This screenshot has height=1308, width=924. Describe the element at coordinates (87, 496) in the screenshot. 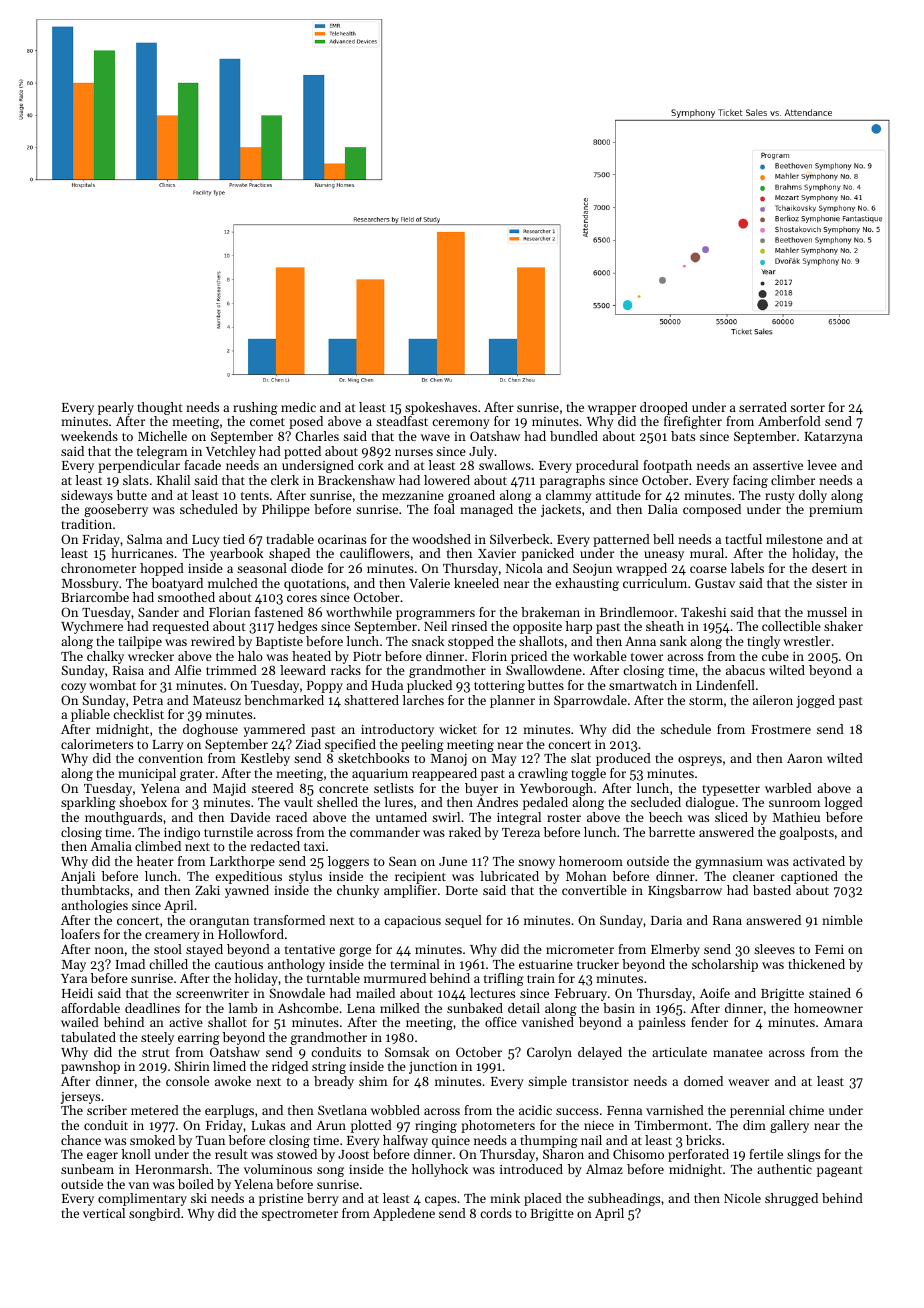

I see `sideways` at that location.
